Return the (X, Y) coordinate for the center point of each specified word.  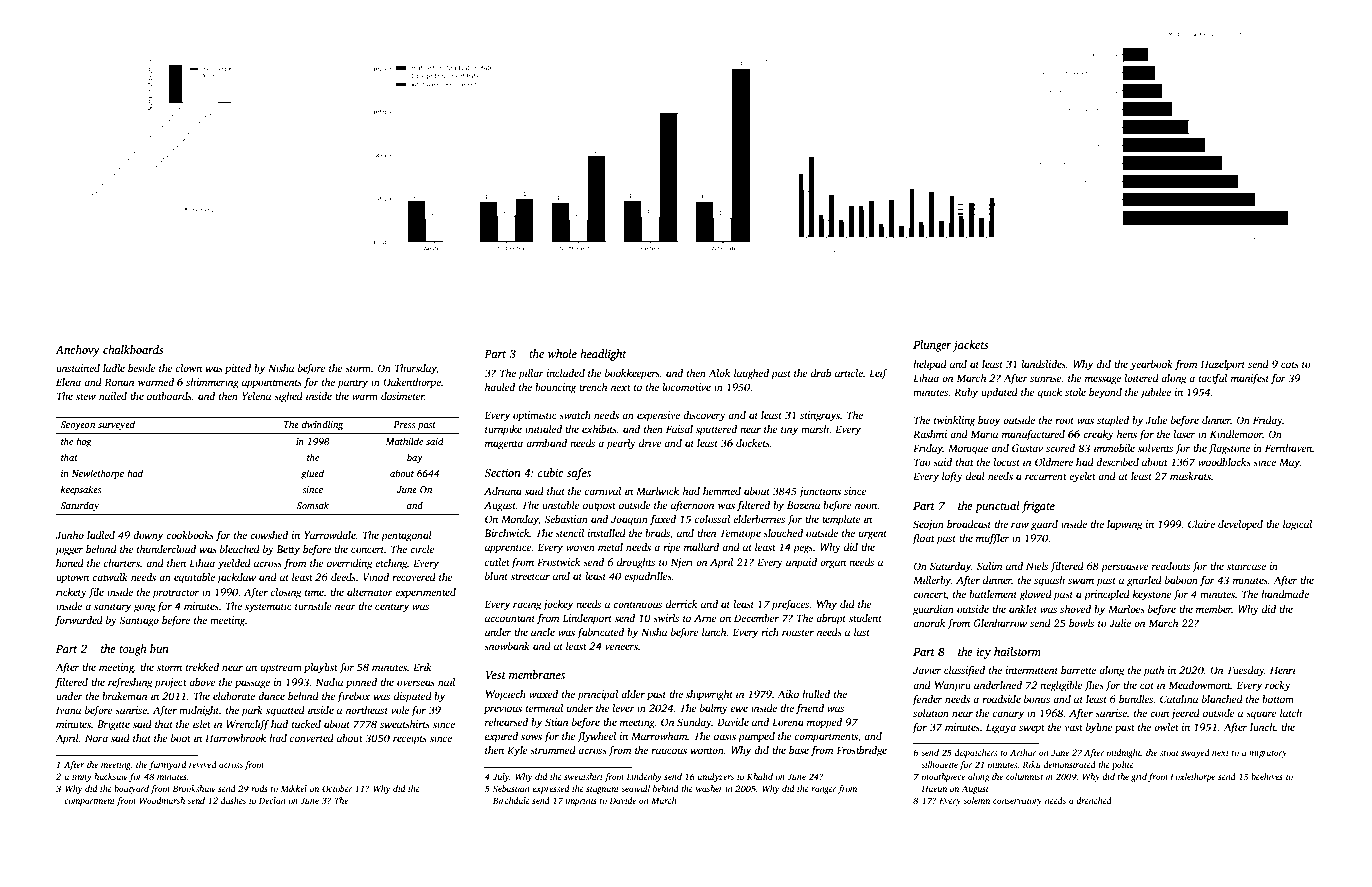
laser (1184, 434)
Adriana (503, 491)
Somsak (312, 505)
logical (1297, 525)
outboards (169, 396)
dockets (753, 443)
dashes (233, 800)
